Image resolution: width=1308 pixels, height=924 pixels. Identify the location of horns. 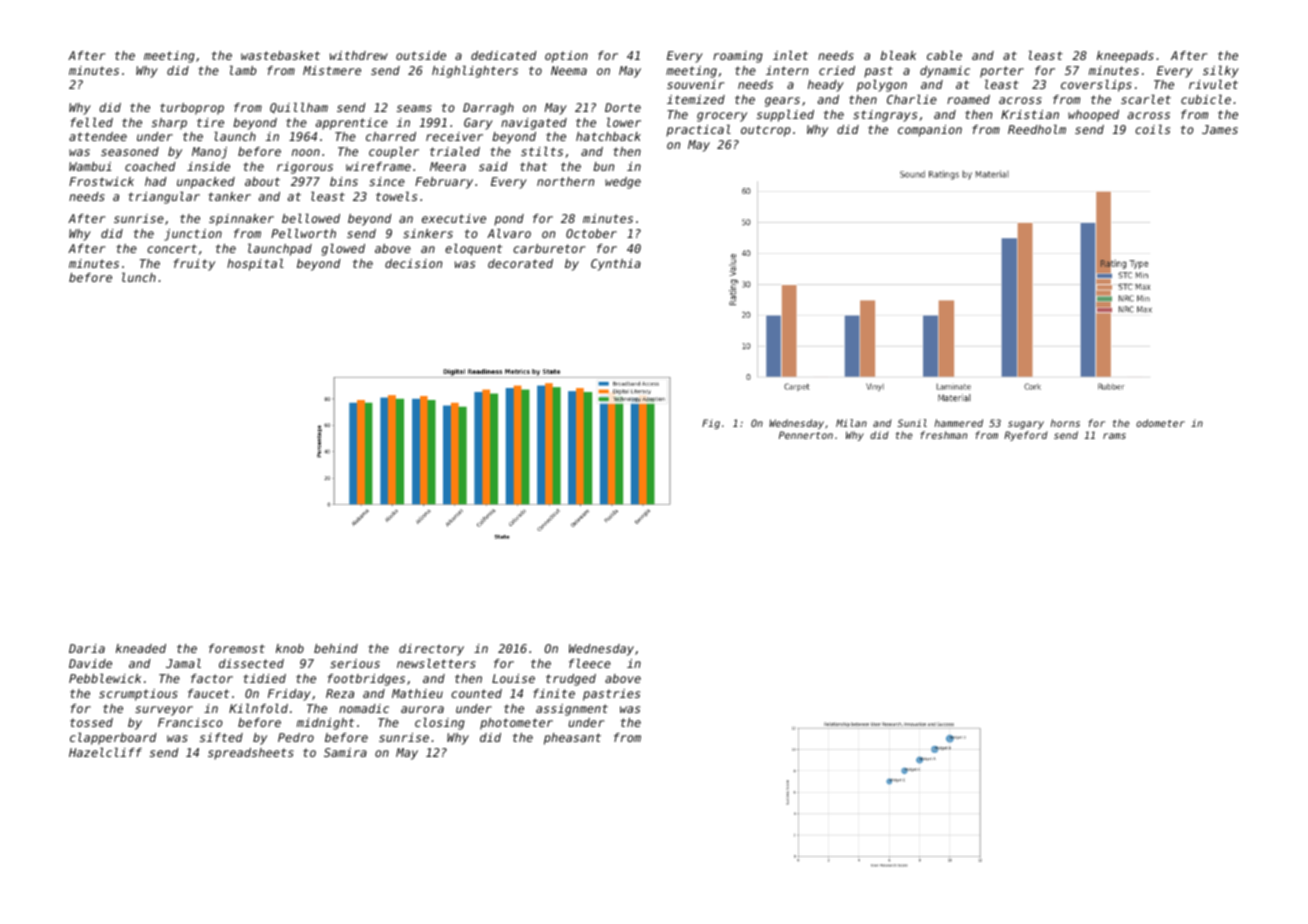
(1065, 423).
